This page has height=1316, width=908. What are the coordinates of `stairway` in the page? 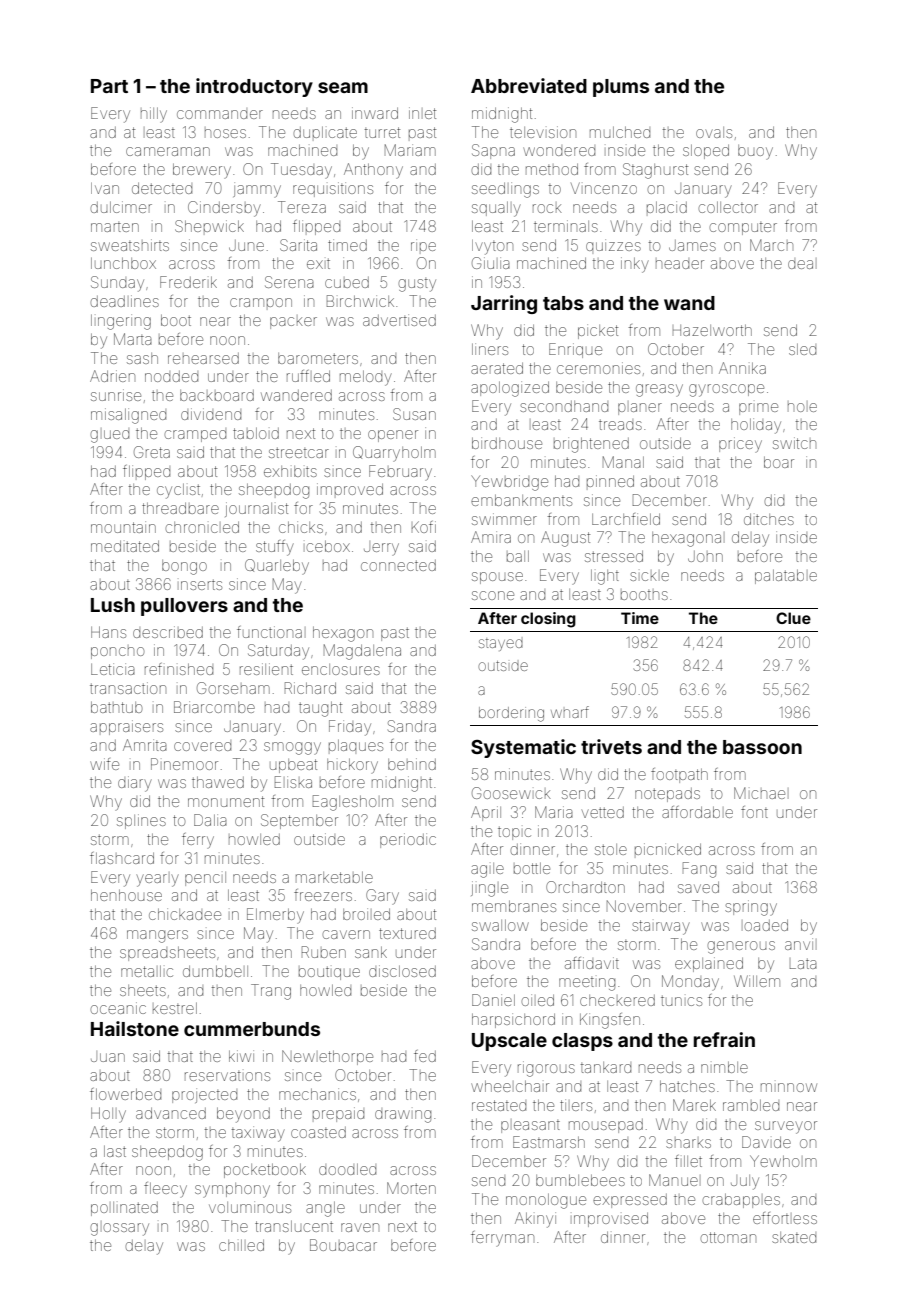 It's located at (661, 927).
